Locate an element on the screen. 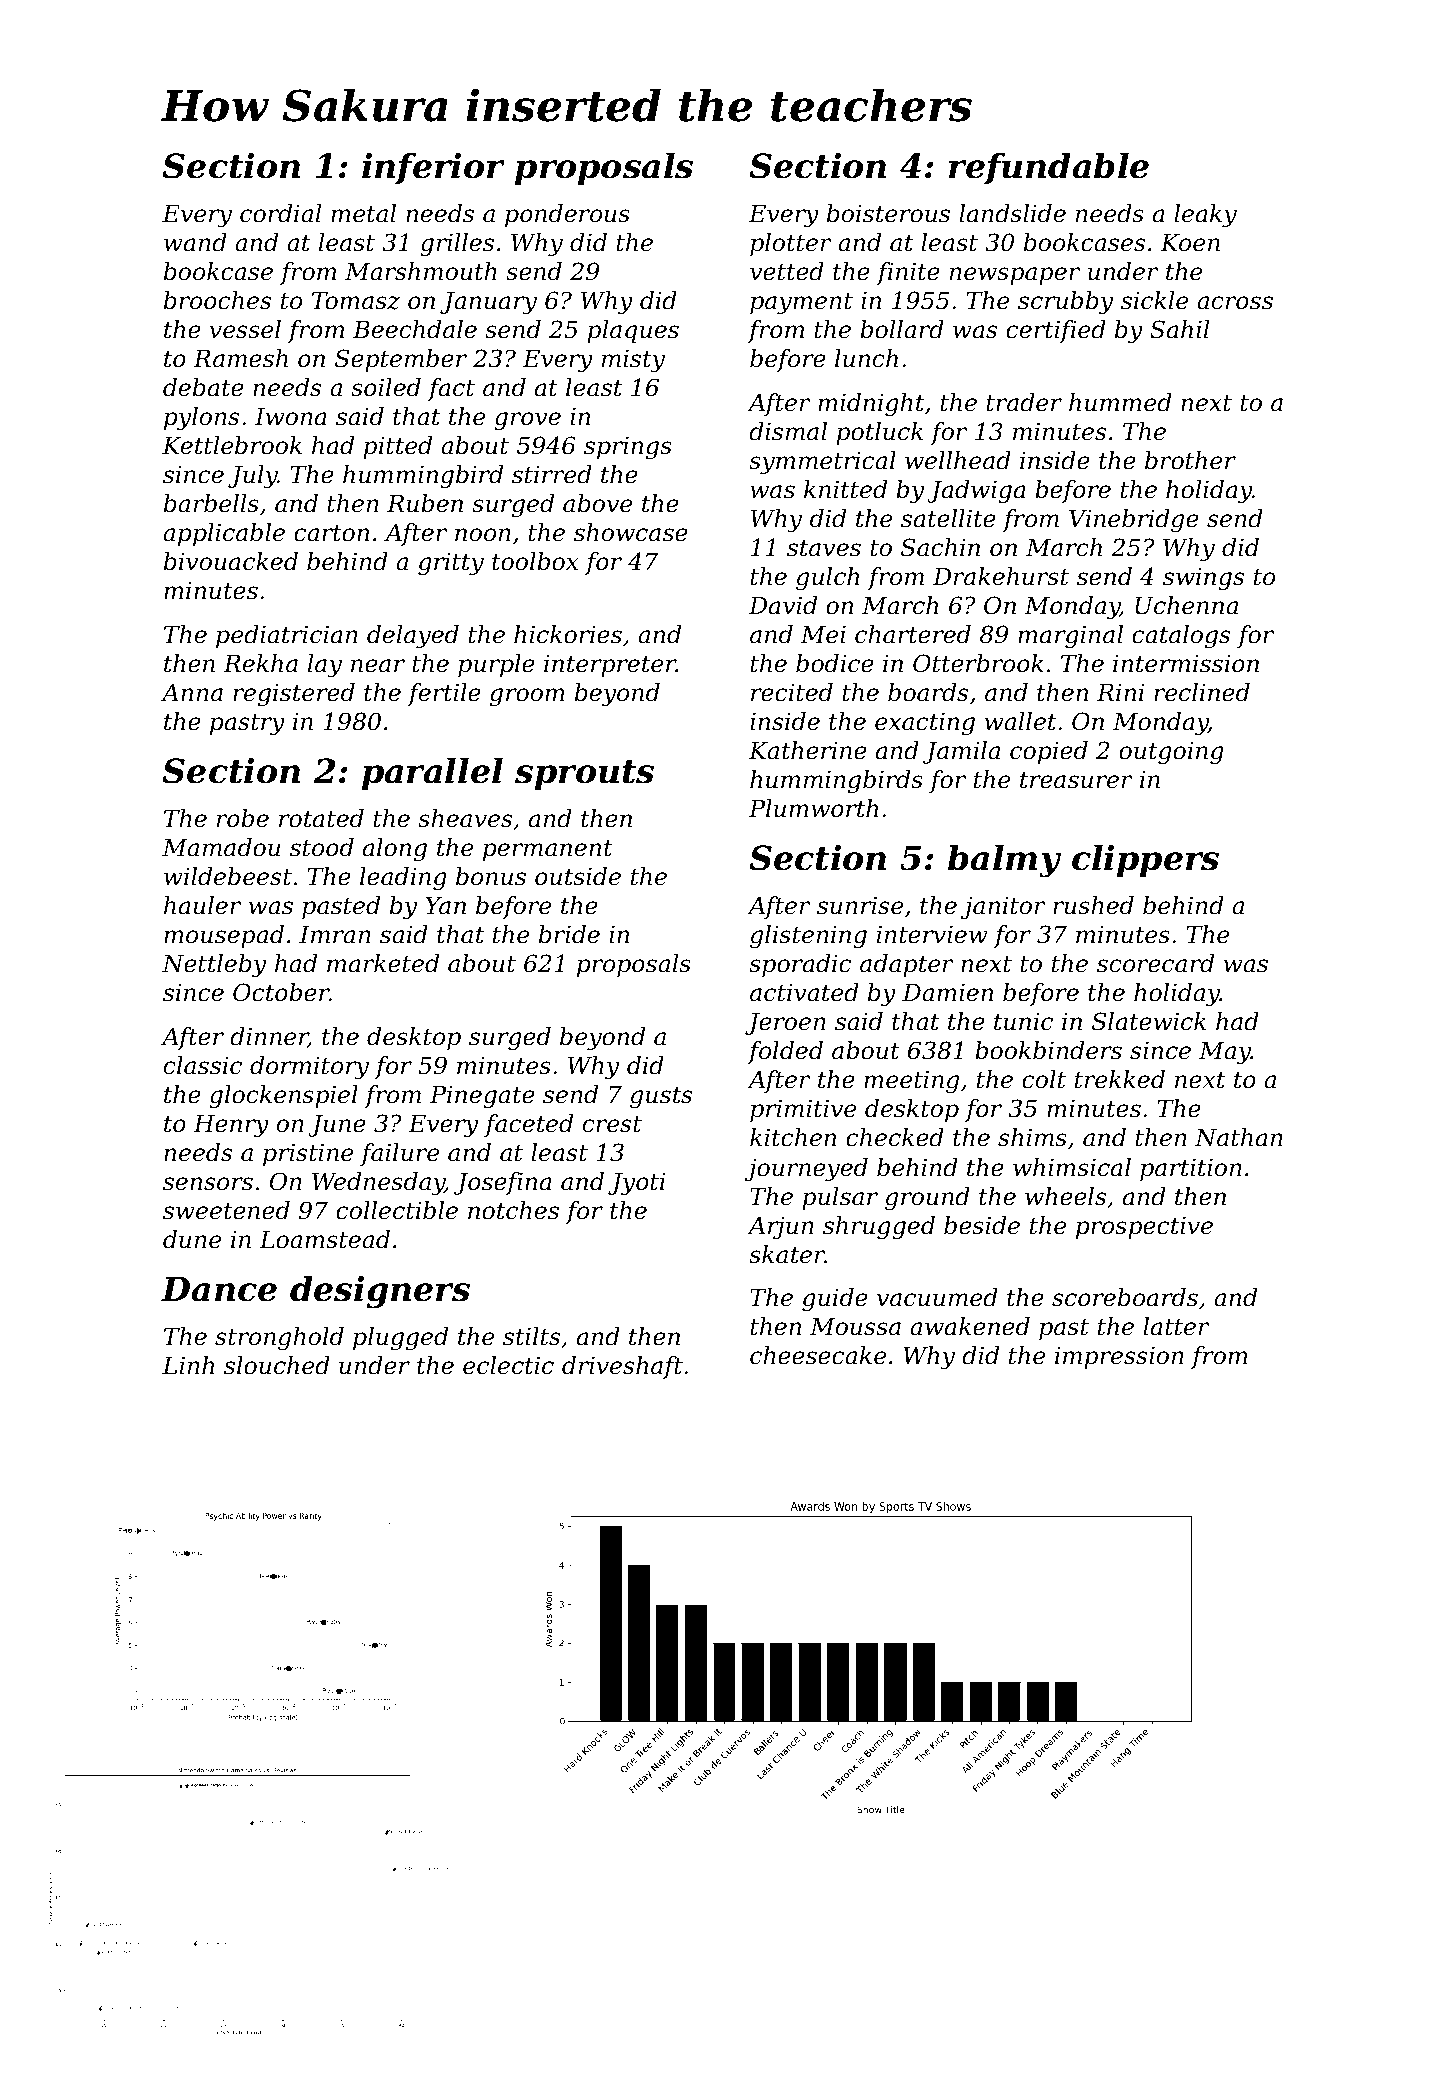  Sachin is located at coordinates (940, 547).
